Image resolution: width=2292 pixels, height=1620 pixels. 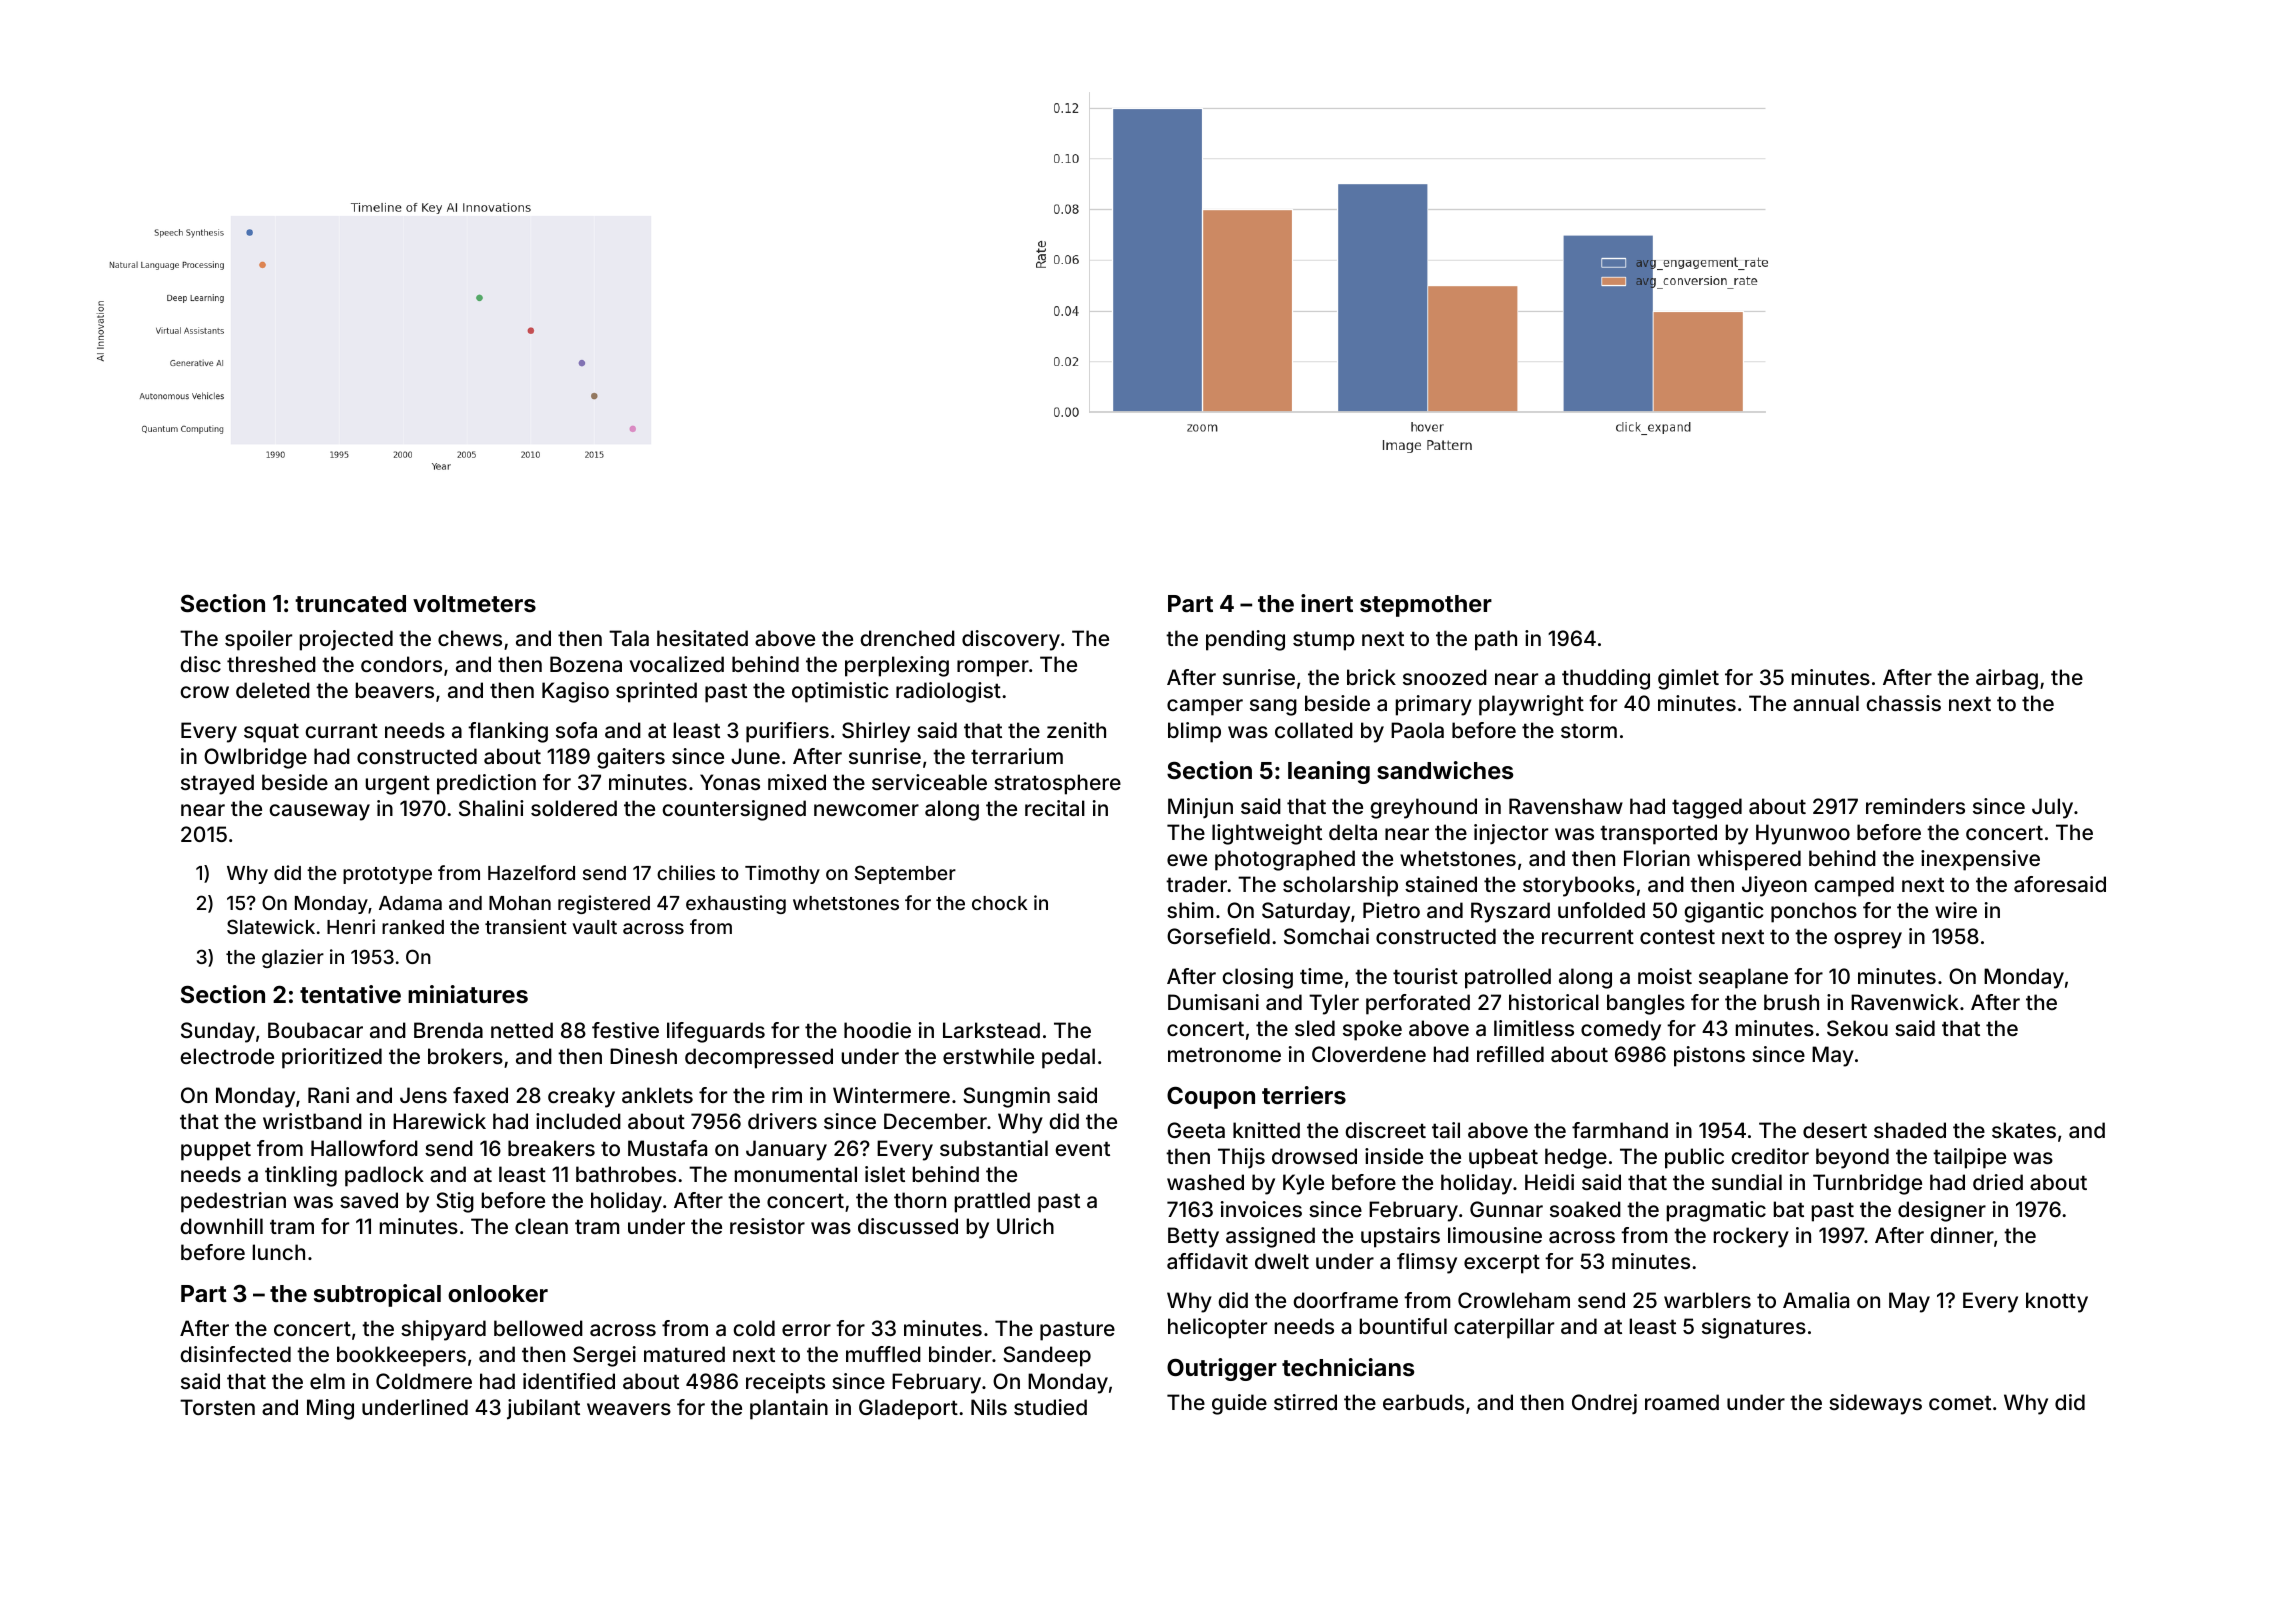 What do you see at coordinates (907, 638) in the page?
I see `drenched` at bounding box center [907, 638].
